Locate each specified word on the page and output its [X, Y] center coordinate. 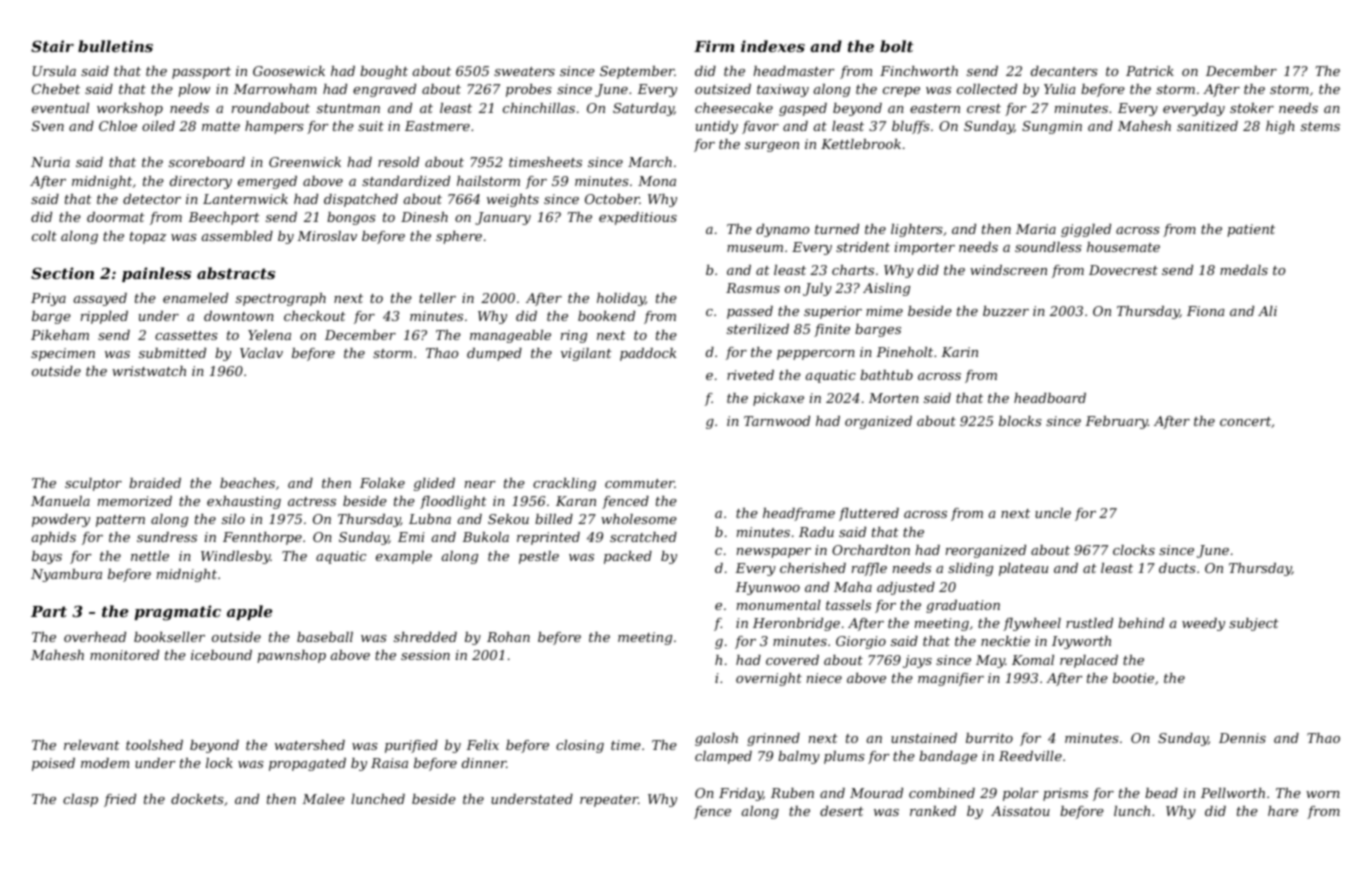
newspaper [774, 553]
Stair [52, 46]
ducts [1177, 568]
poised [53, 764]
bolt [897, 46]
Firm [714, 46]
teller [437, 298]
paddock [648, 354]
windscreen [1008, 270]
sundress [167, 537]
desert [842, 811]
